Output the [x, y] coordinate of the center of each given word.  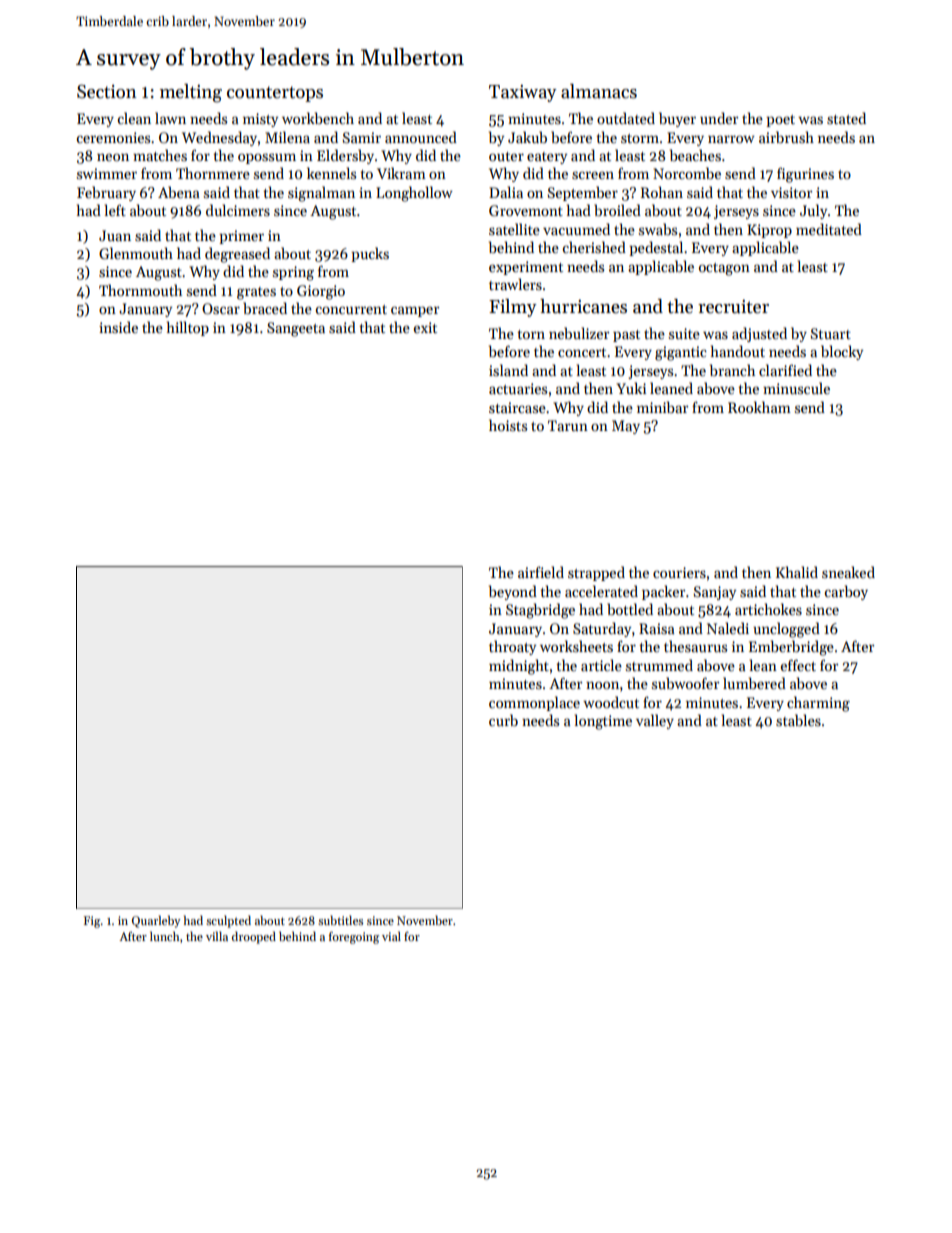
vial [391, 936]
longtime [603, 722]
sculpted [228, 921]
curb [503, 720]
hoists [508, 425]
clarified [785, 370]
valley [655, 721]
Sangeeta [296, 329]
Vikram [401, 173]
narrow [731, 139]
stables [798, 720]
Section [107, 91]
